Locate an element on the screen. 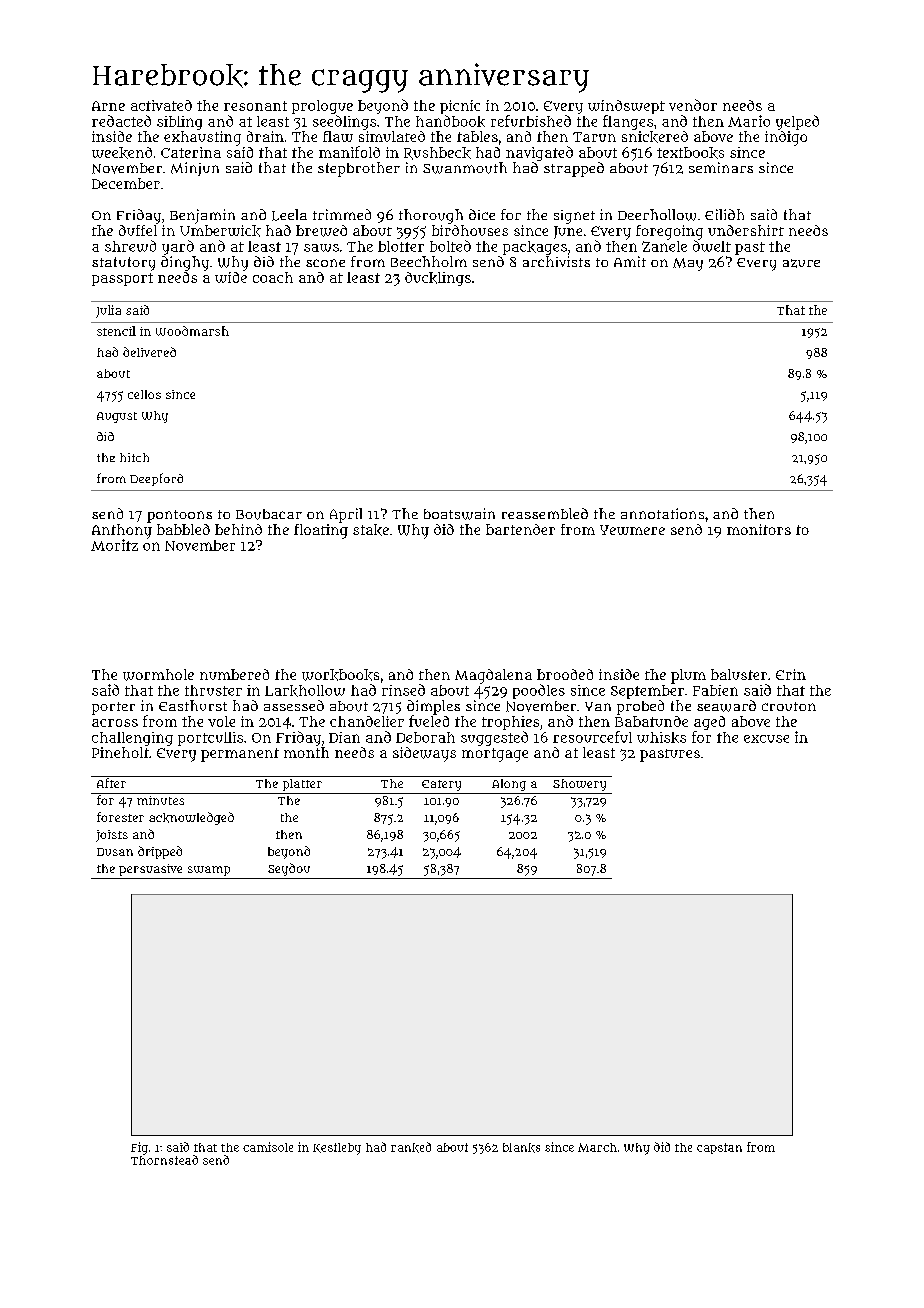 Image resolution: width=924 pixels, height=1308 pixels. picnic is located at coordinates (460, 107).
